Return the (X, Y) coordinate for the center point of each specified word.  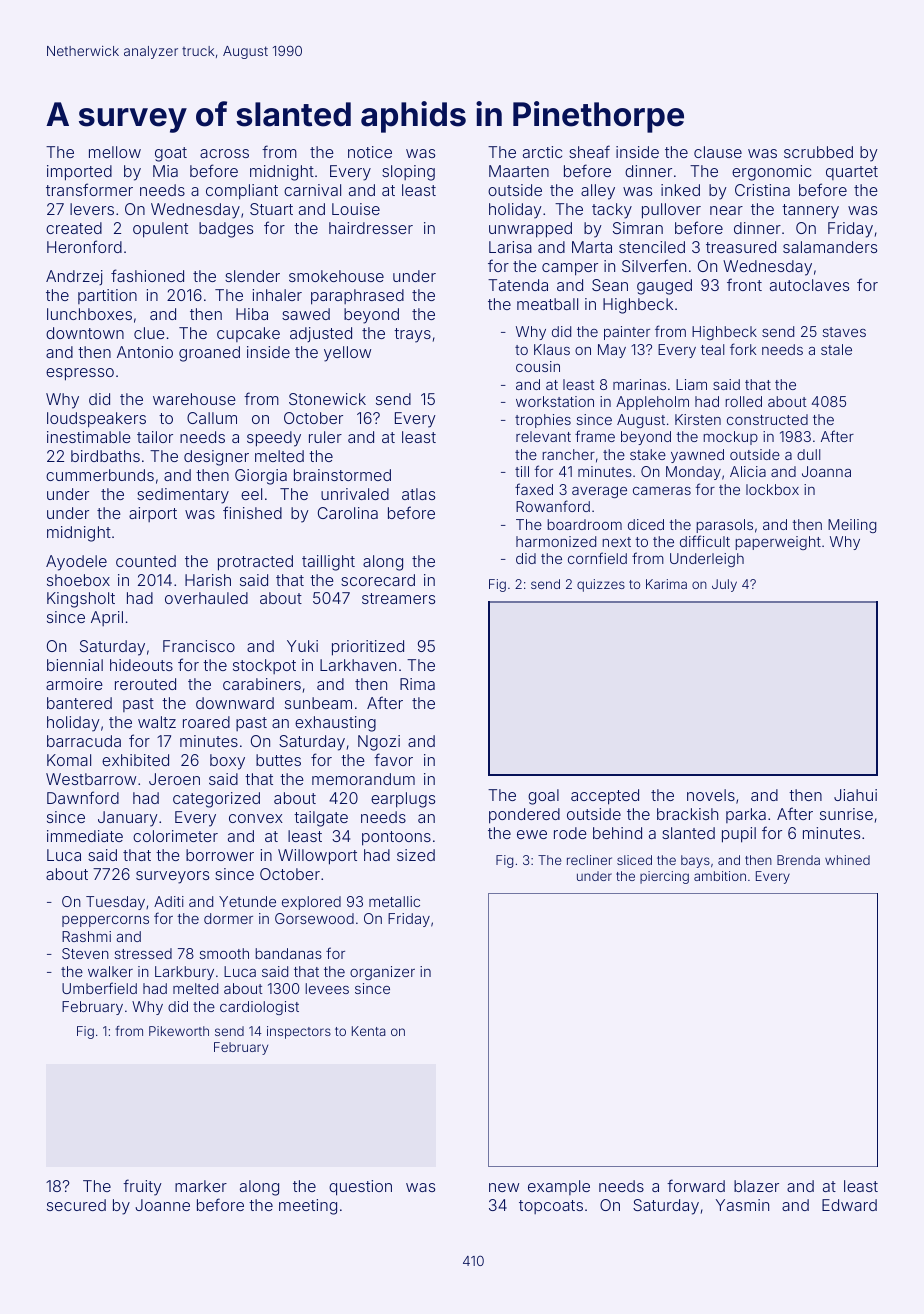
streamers (398, 598)
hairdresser (371, 228)
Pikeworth (179, 1031)
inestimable (89, 437)
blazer (756, 1186)
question (360, 1188)
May (612, 351)
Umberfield (99, 988)
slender (252, 276)
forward (696, 1185)
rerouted (145, 684)
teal (712, 349)
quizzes (601, 585)
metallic (394, 901)
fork (743, 349)
